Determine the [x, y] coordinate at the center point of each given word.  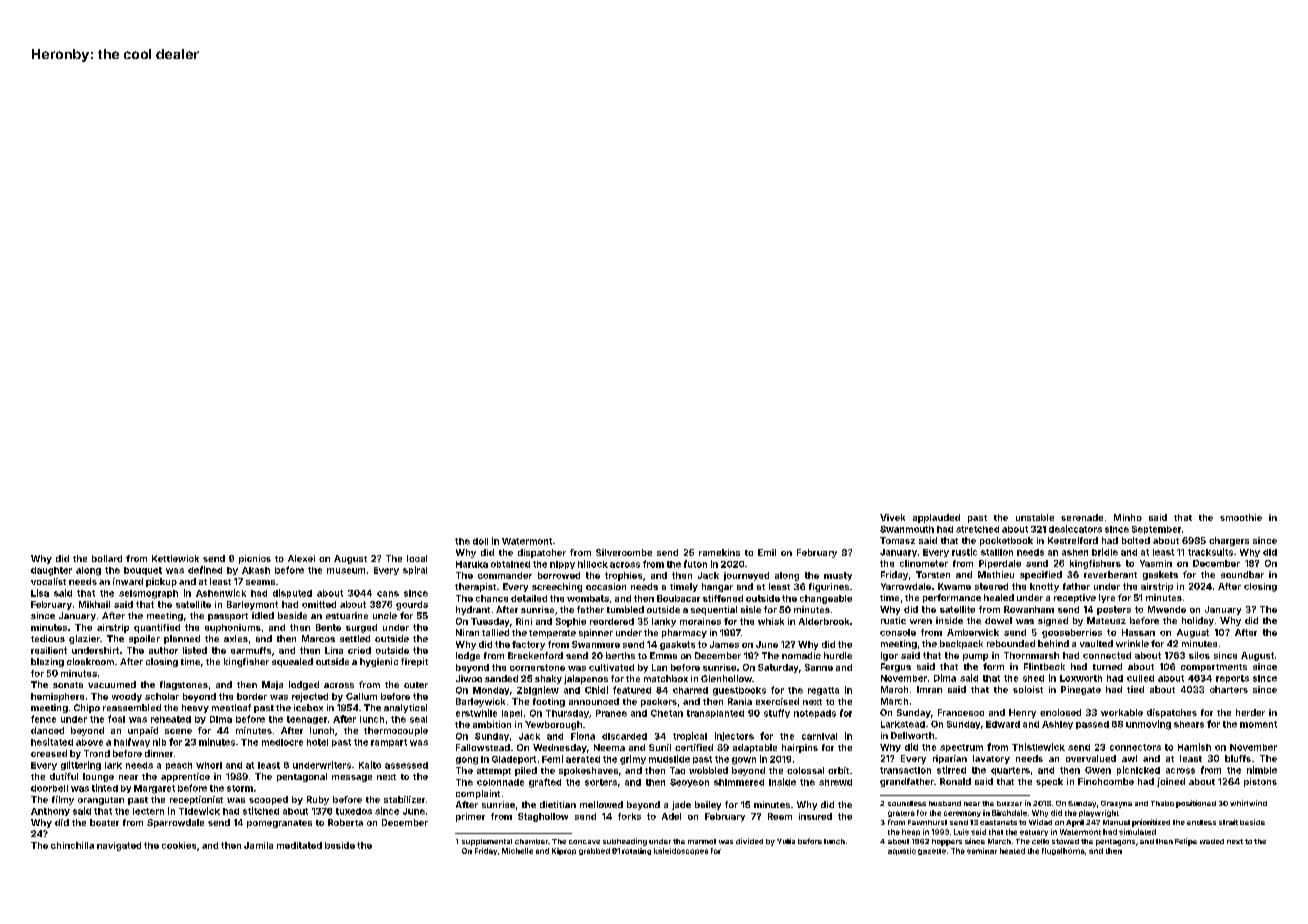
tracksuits [1210, 552]
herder [1250, 712]
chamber [531, 841]
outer [416, 685]
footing [549, 702]
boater [104, 822]
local [417, 558]
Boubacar [678, 598]
